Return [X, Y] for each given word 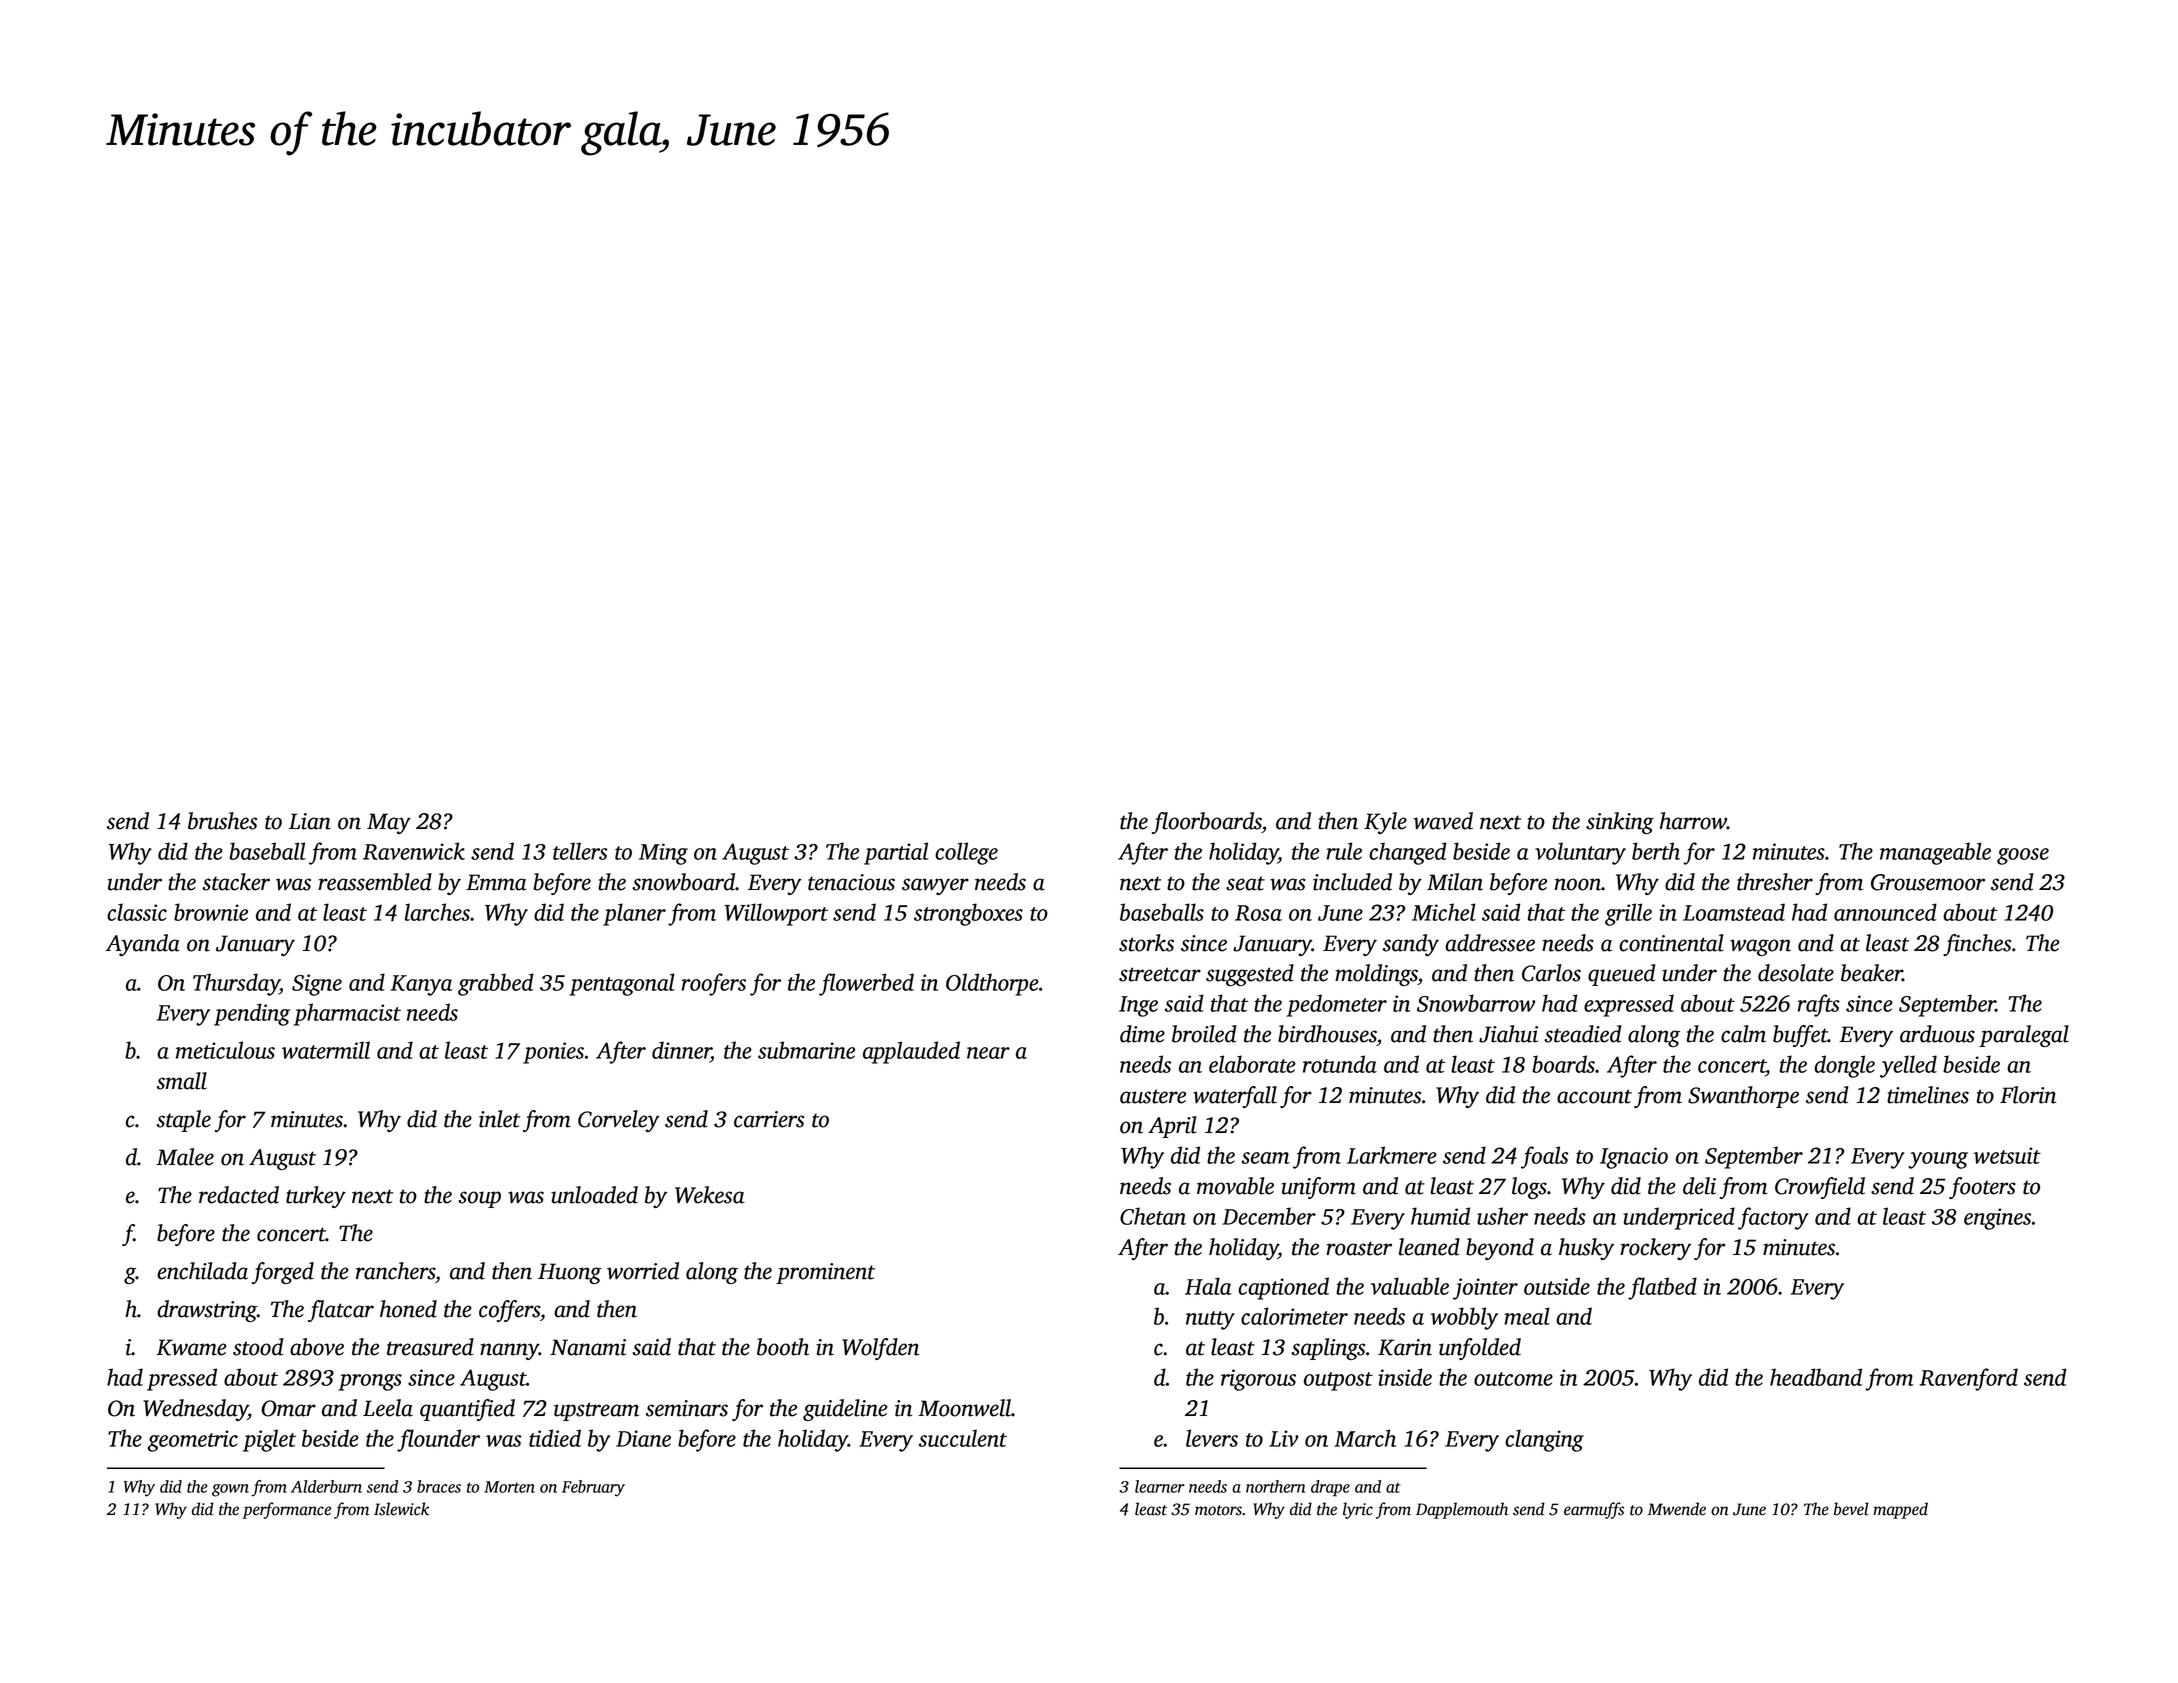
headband [1816, 1377]
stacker [236, 882]
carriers [769, 1119]
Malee [185, 1157]
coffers [509, 1311]
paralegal [2024, 1036]
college [966, 853]
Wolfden [880, 1349]
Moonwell [964, 1408]
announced [1885, 912]
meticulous [225, 1050]
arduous [1937, 1034]
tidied [555, 1438]
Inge [1138, 1006]
